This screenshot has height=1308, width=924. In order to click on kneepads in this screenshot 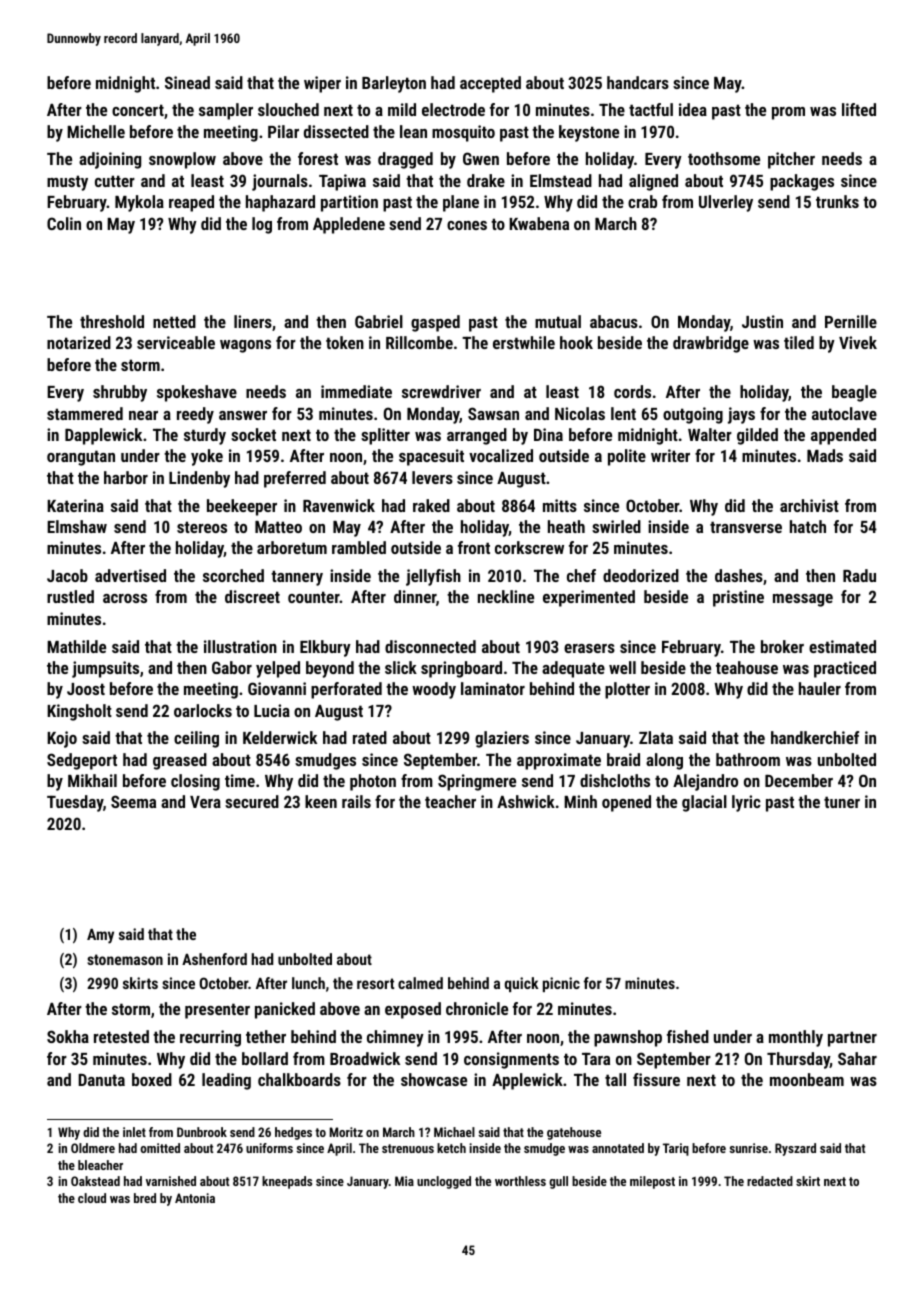, I will do `click(287, 1182)`.
